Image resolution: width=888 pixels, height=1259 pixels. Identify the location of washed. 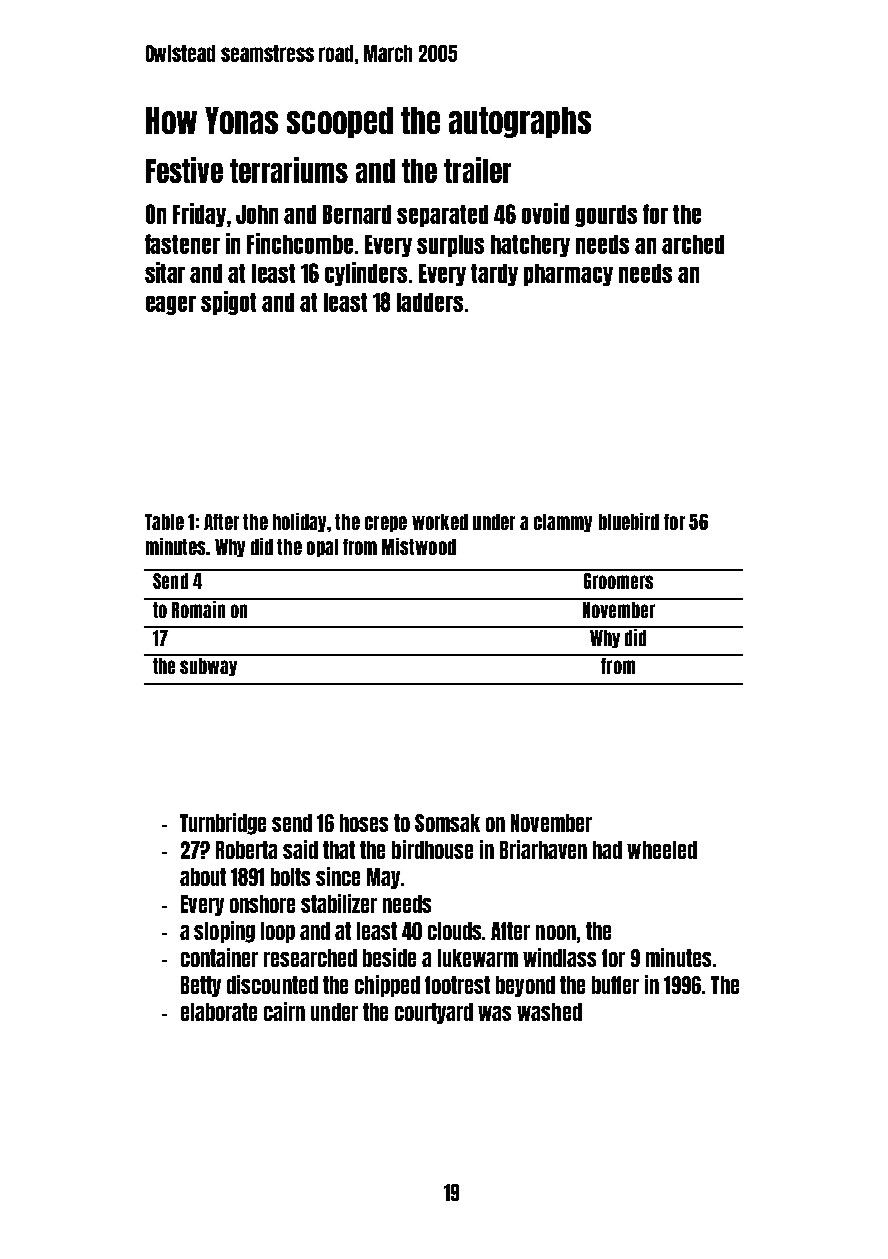
(549, 1012).
